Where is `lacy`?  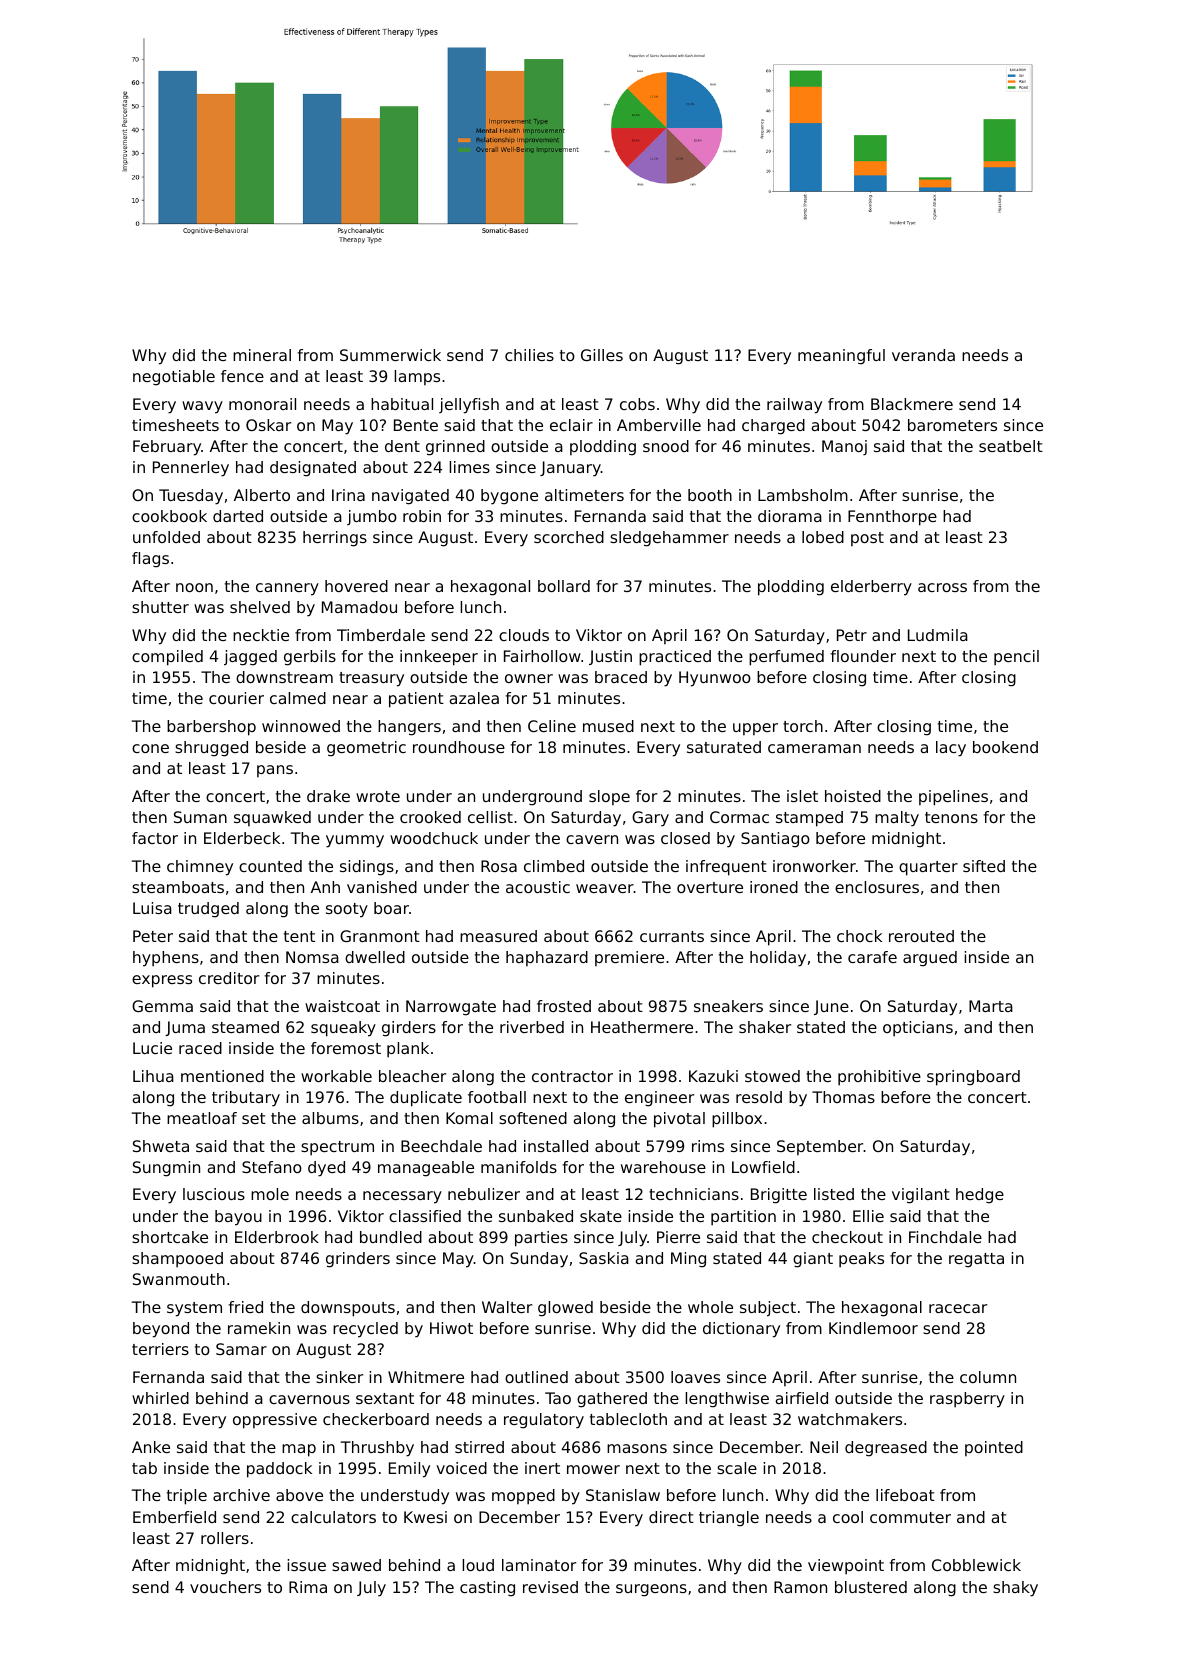 lacy is located at coordinates (951, 749).
